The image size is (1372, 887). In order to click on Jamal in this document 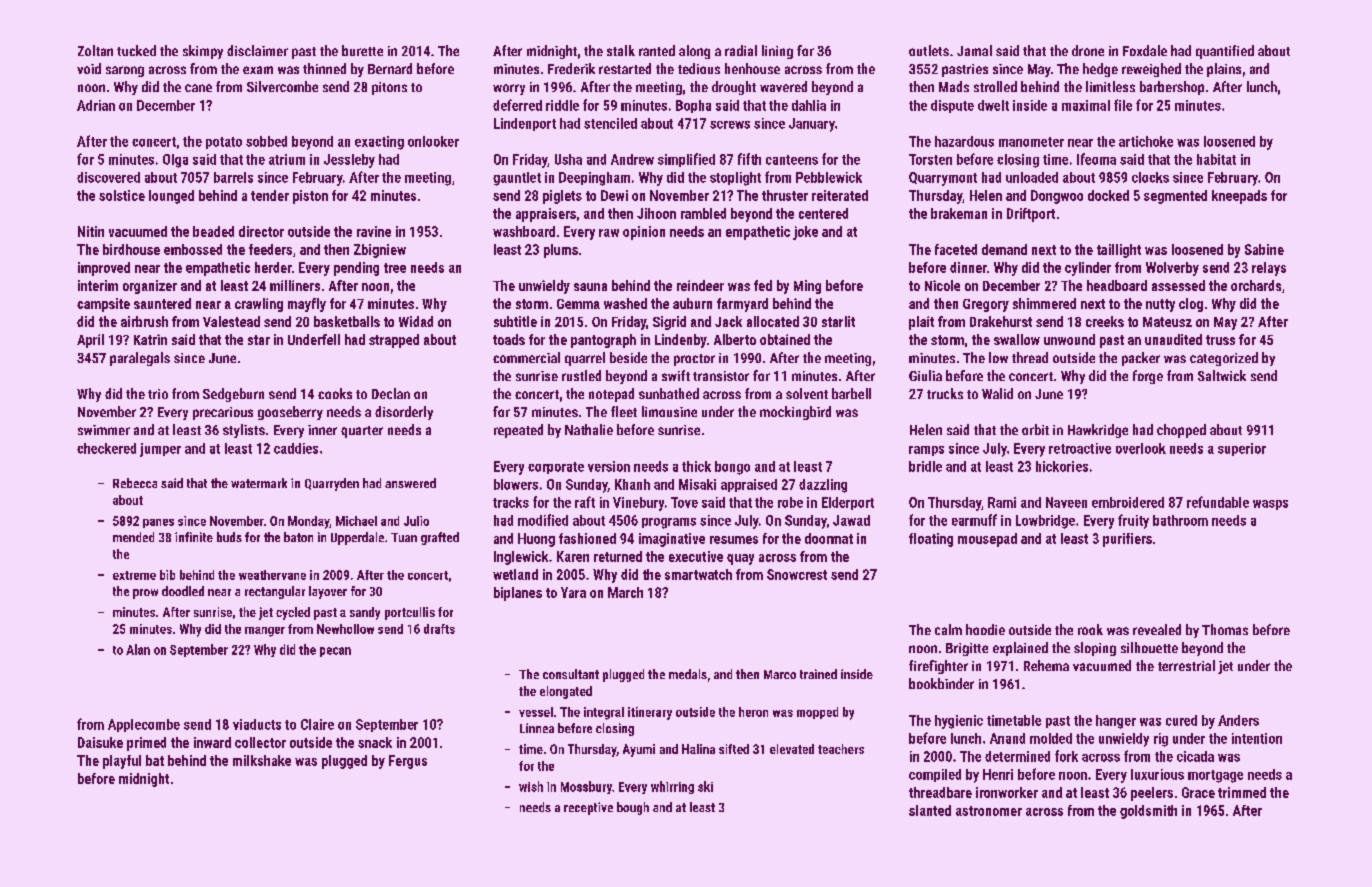, I will do `click(974, 50)`.
